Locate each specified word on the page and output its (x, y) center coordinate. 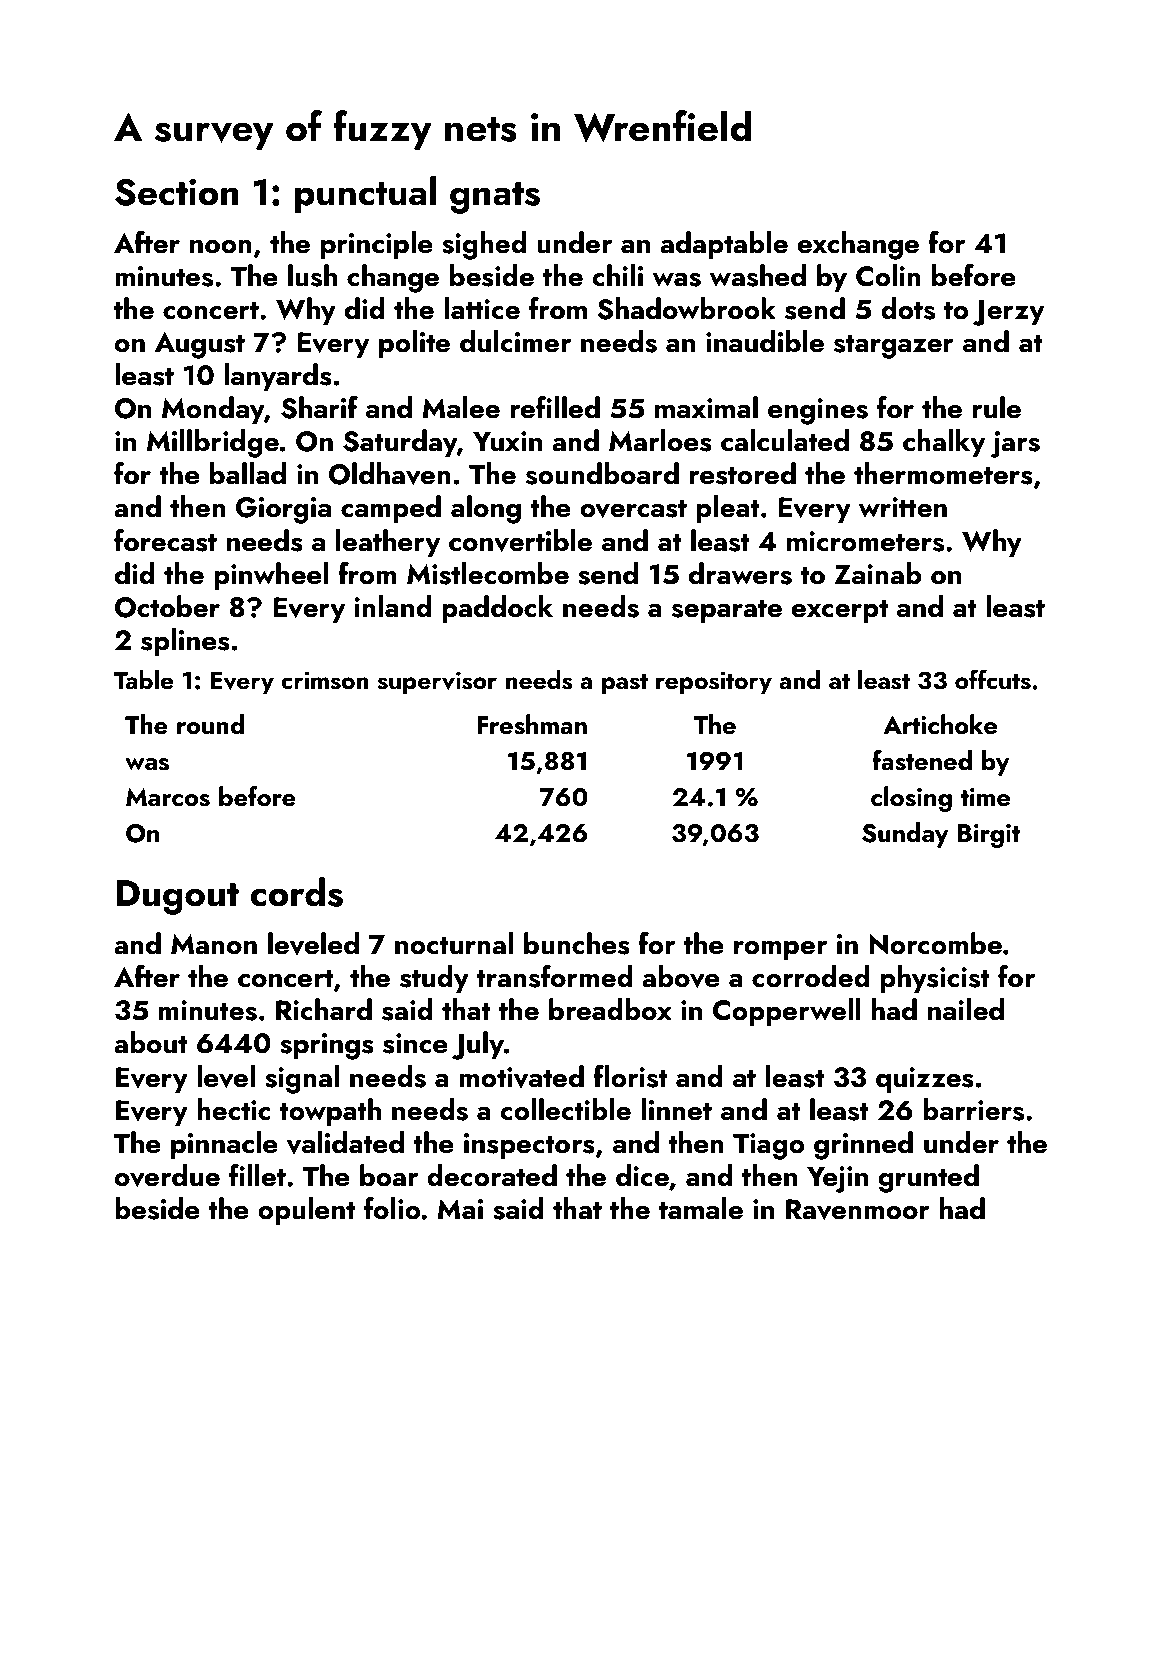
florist (630, 1076)
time (985, 797)
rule (997, 407)
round (210, 724)
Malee (461, 407)
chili (617, 275)
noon (221, 247)
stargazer (894, 346)
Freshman (532, 724)
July (478, 1045)
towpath (330, 1112)
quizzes (925, 1080)
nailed (966, 1009)
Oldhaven (390, 473)
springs (327, 1046)
